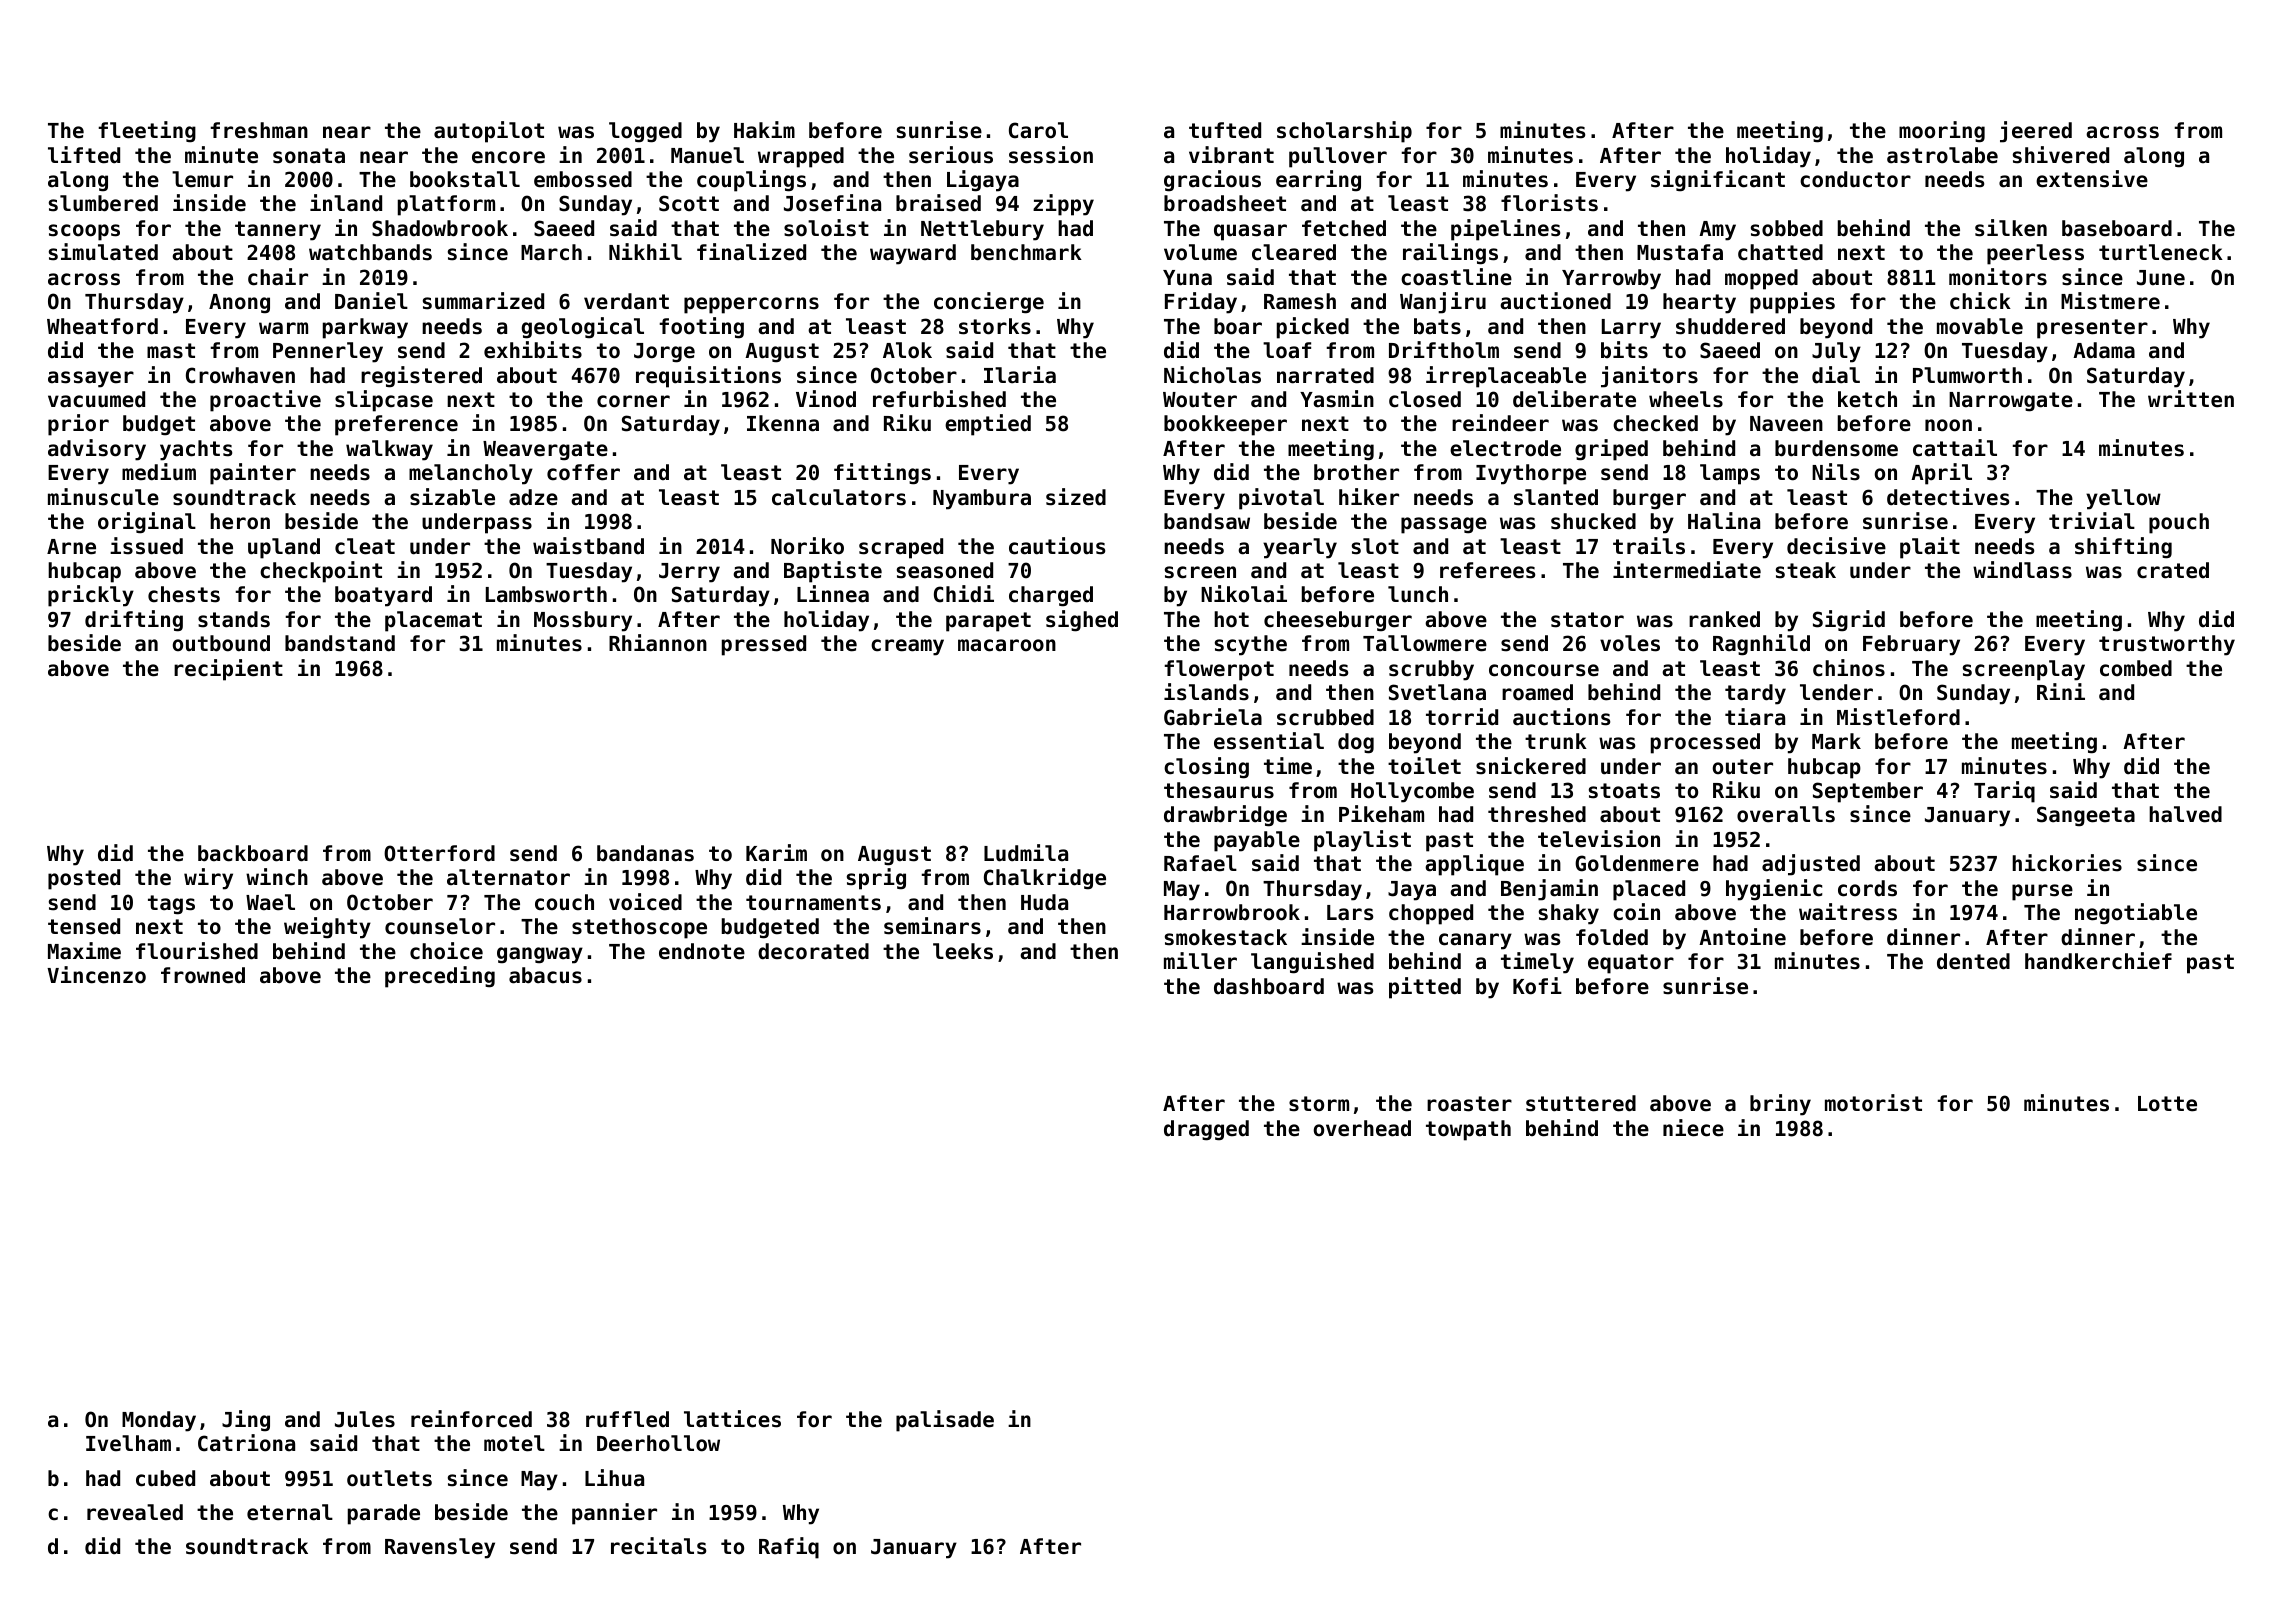 The image size is (2294, 1622). I want to click on significant, so click(1718, 181).
